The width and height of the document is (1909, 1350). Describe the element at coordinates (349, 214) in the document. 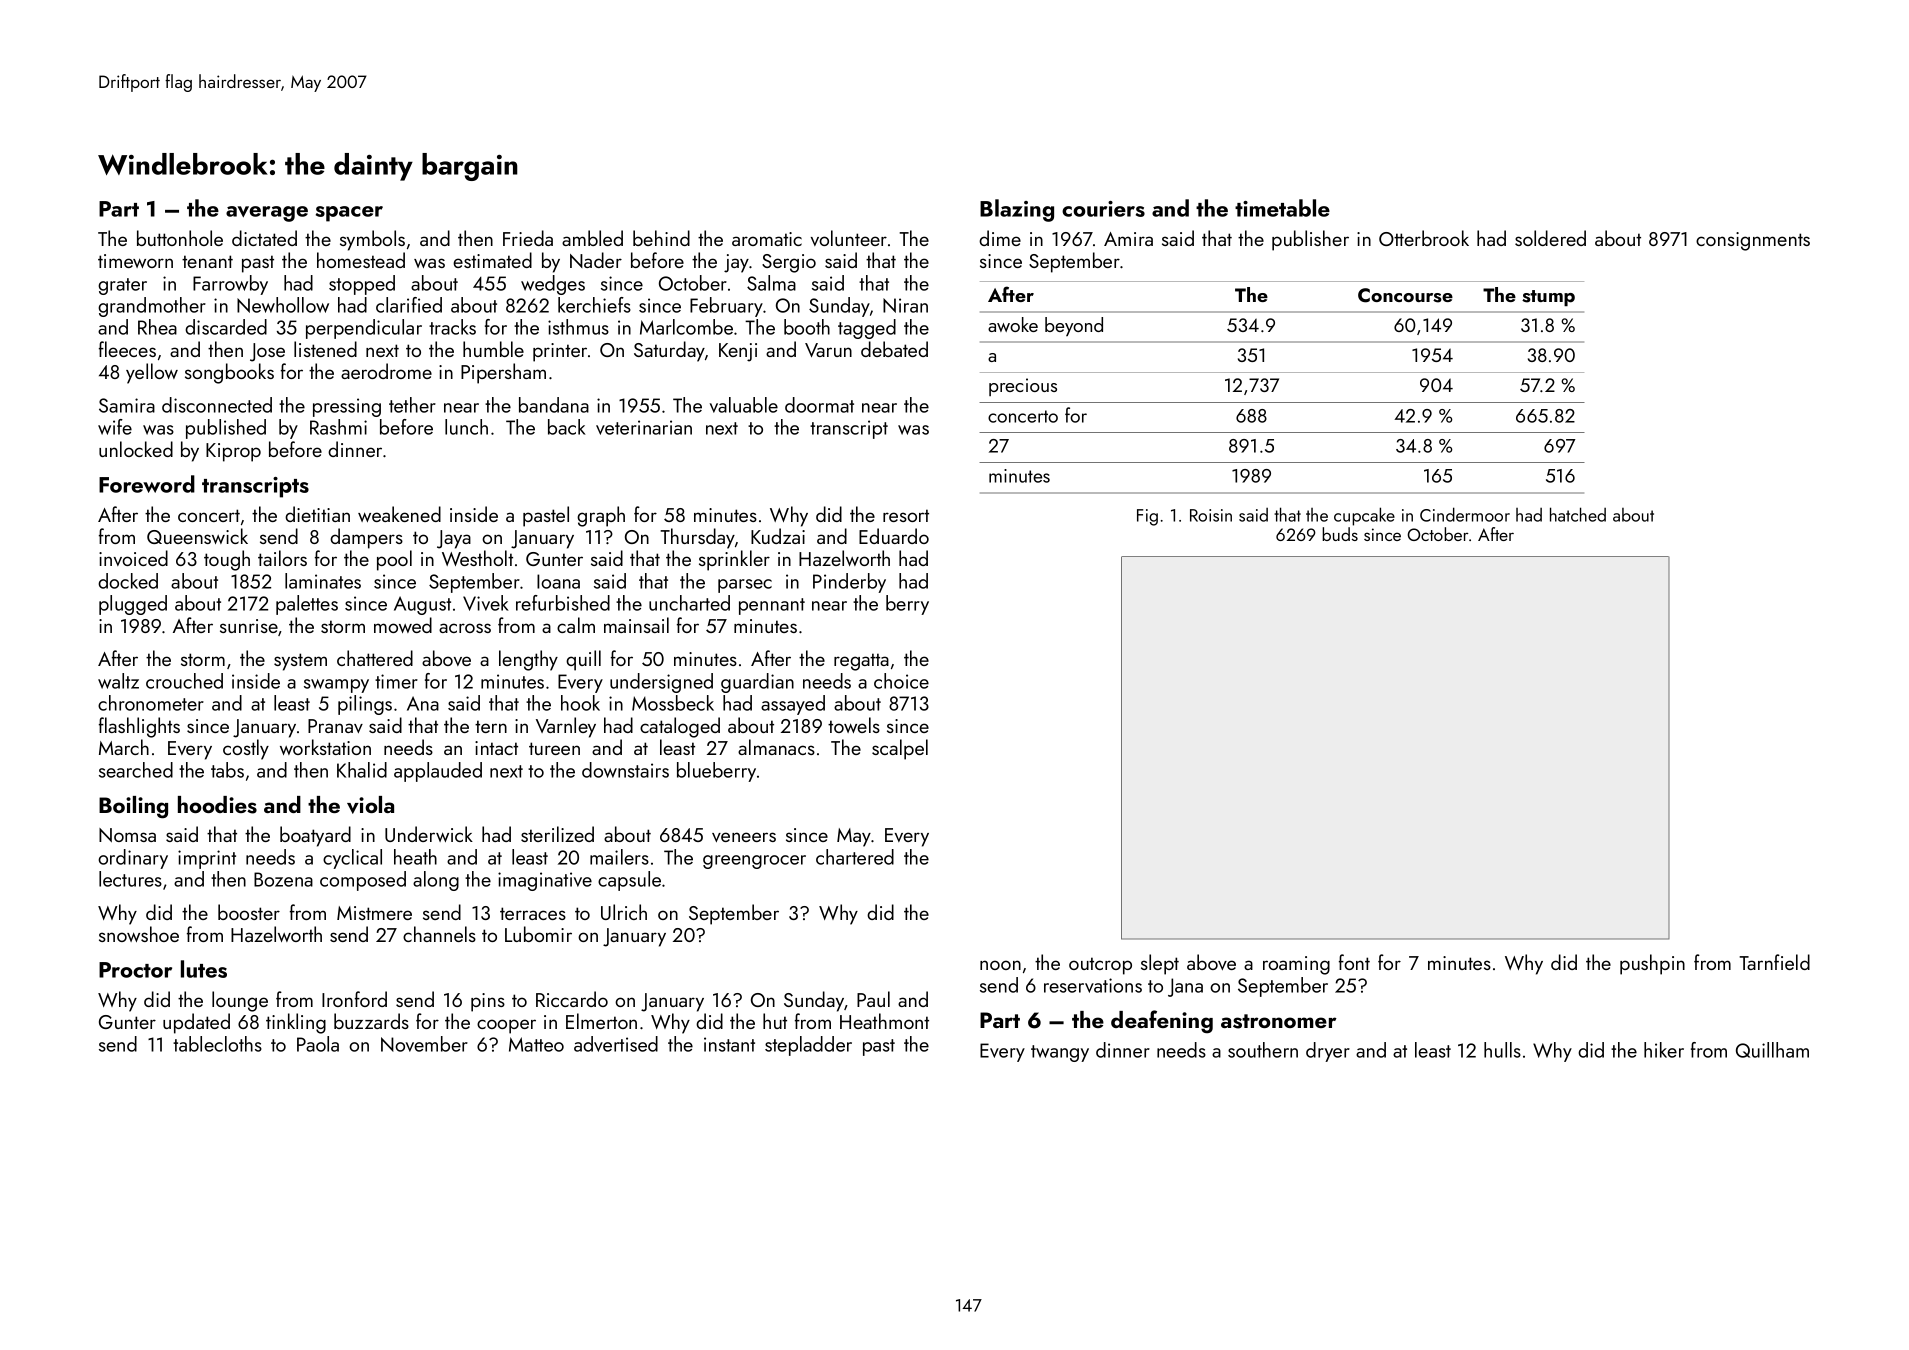

I see `spacer` at that location.
